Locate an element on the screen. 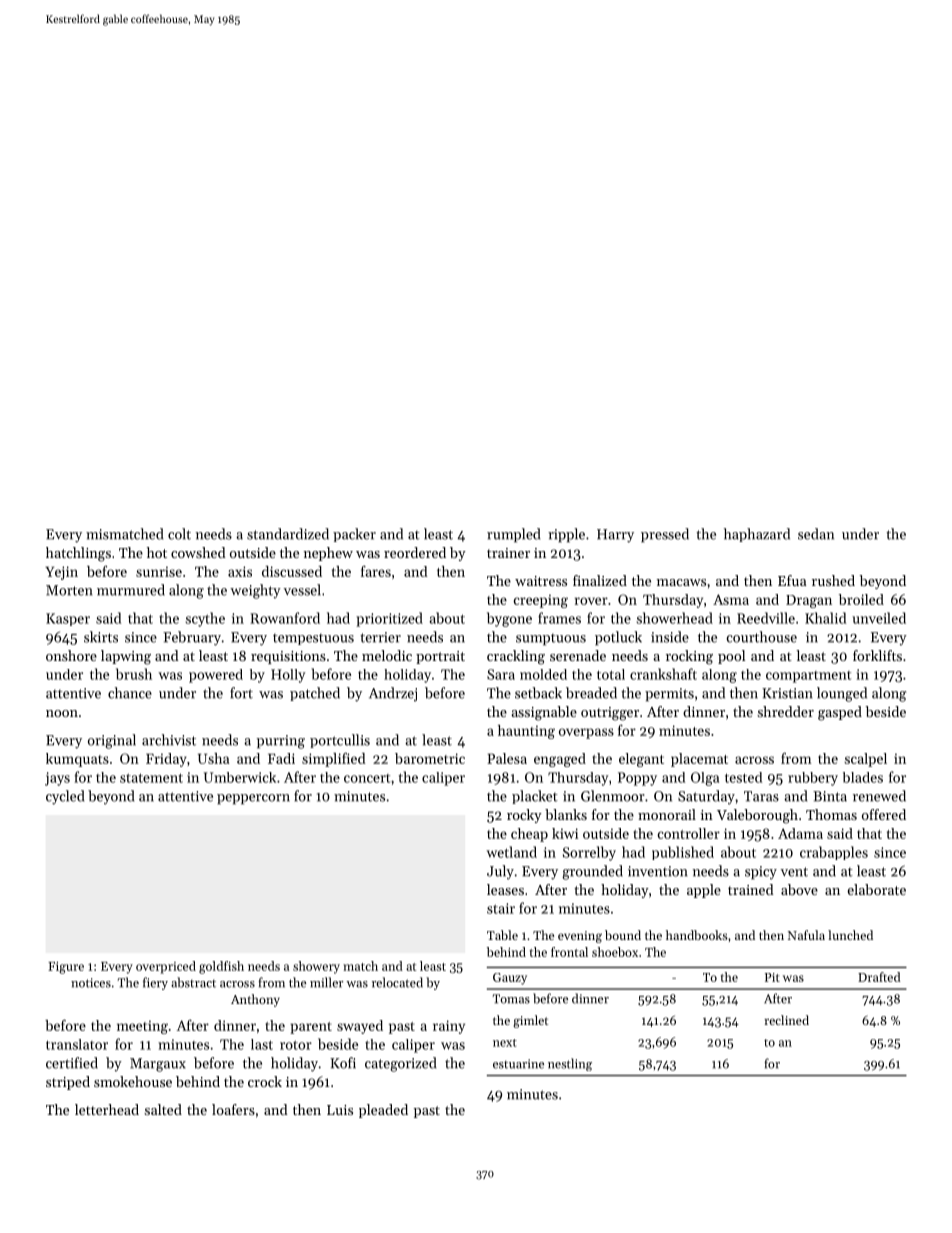 This screenshot has width=952, height=1233. macaws is located at coordinates (681, 582).
